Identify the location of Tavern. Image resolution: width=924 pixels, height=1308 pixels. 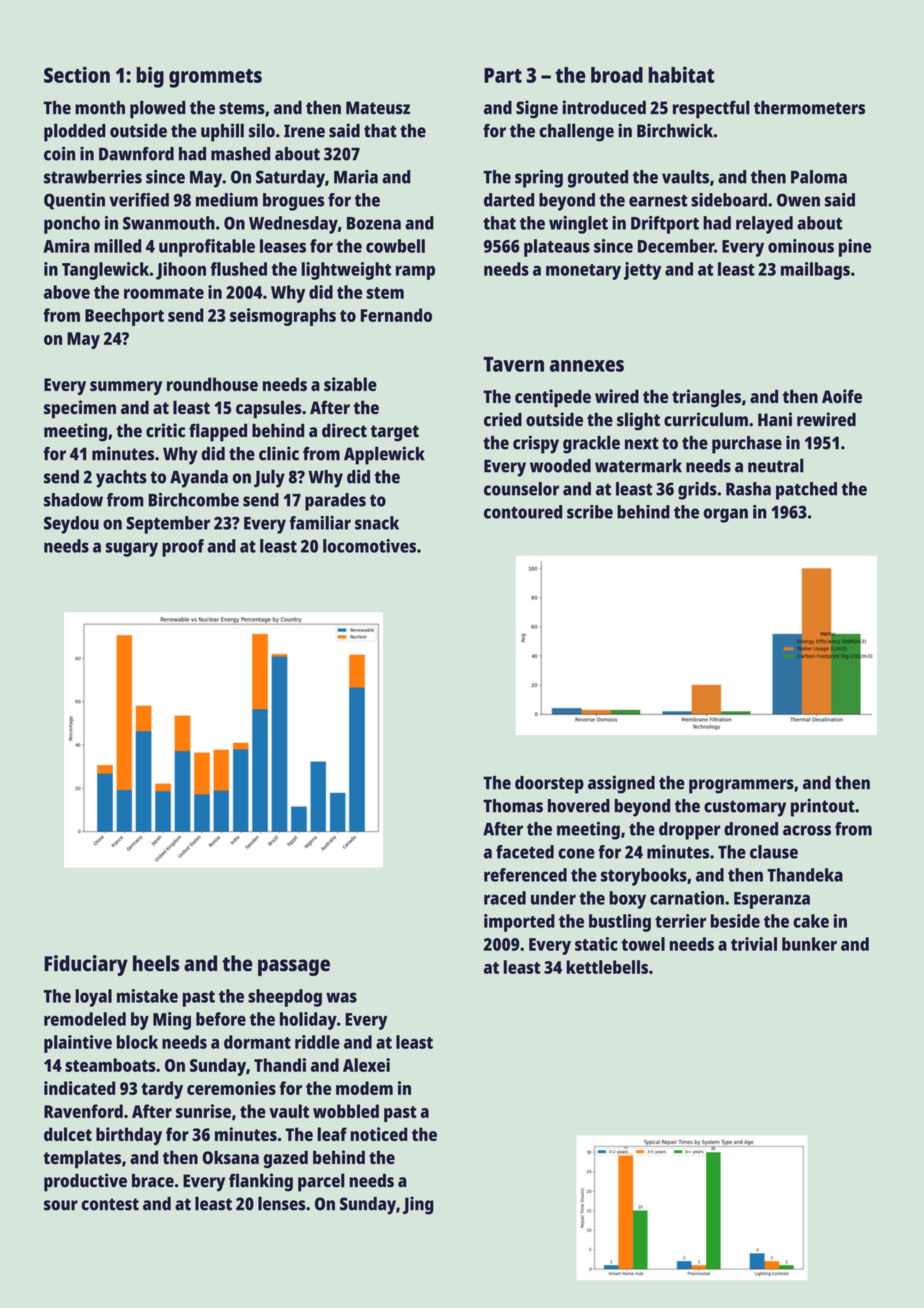
(513, 364).
